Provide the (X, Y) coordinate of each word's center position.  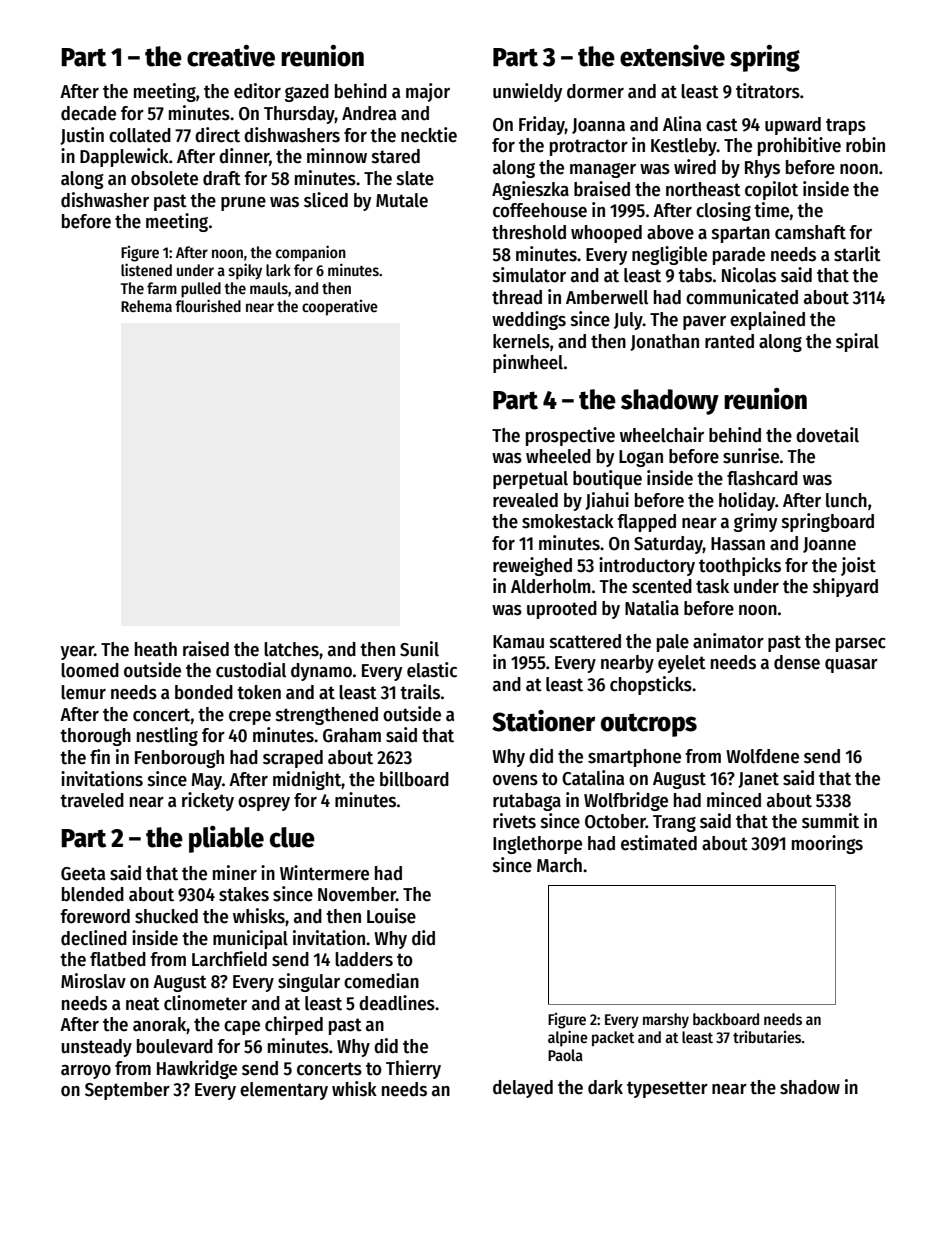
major (428, 92)
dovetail (827, 435)
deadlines (397, 1003)
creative (231, 56)
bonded (204, 692)
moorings (827, 844)
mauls (269, 288)
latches (291, 649)
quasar (851, 666)
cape (242, 1028)
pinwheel (528, 363)
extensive (672, 56)
